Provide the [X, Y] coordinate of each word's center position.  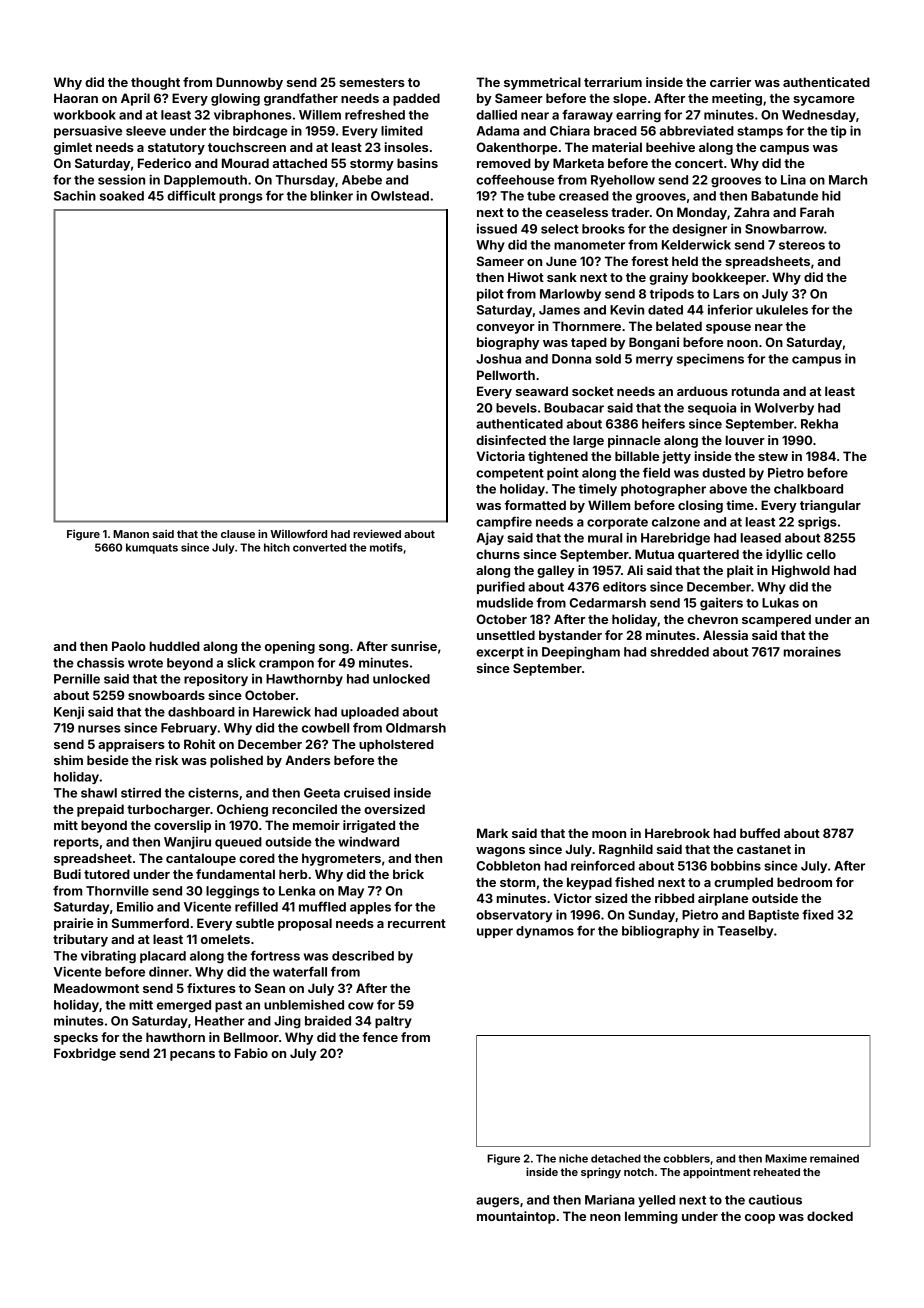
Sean [270, 988]
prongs [241, 198]
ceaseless [577, 212]
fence [380, 1037]
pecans [192, 1056]
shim [68, 760]
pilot [490, 295]
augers [497, 1202]
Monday [702, 213]
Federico [164, 163]
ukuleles [782, 310]
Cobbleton [508, 866]
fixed [818, 914]
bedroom [804, 882]
